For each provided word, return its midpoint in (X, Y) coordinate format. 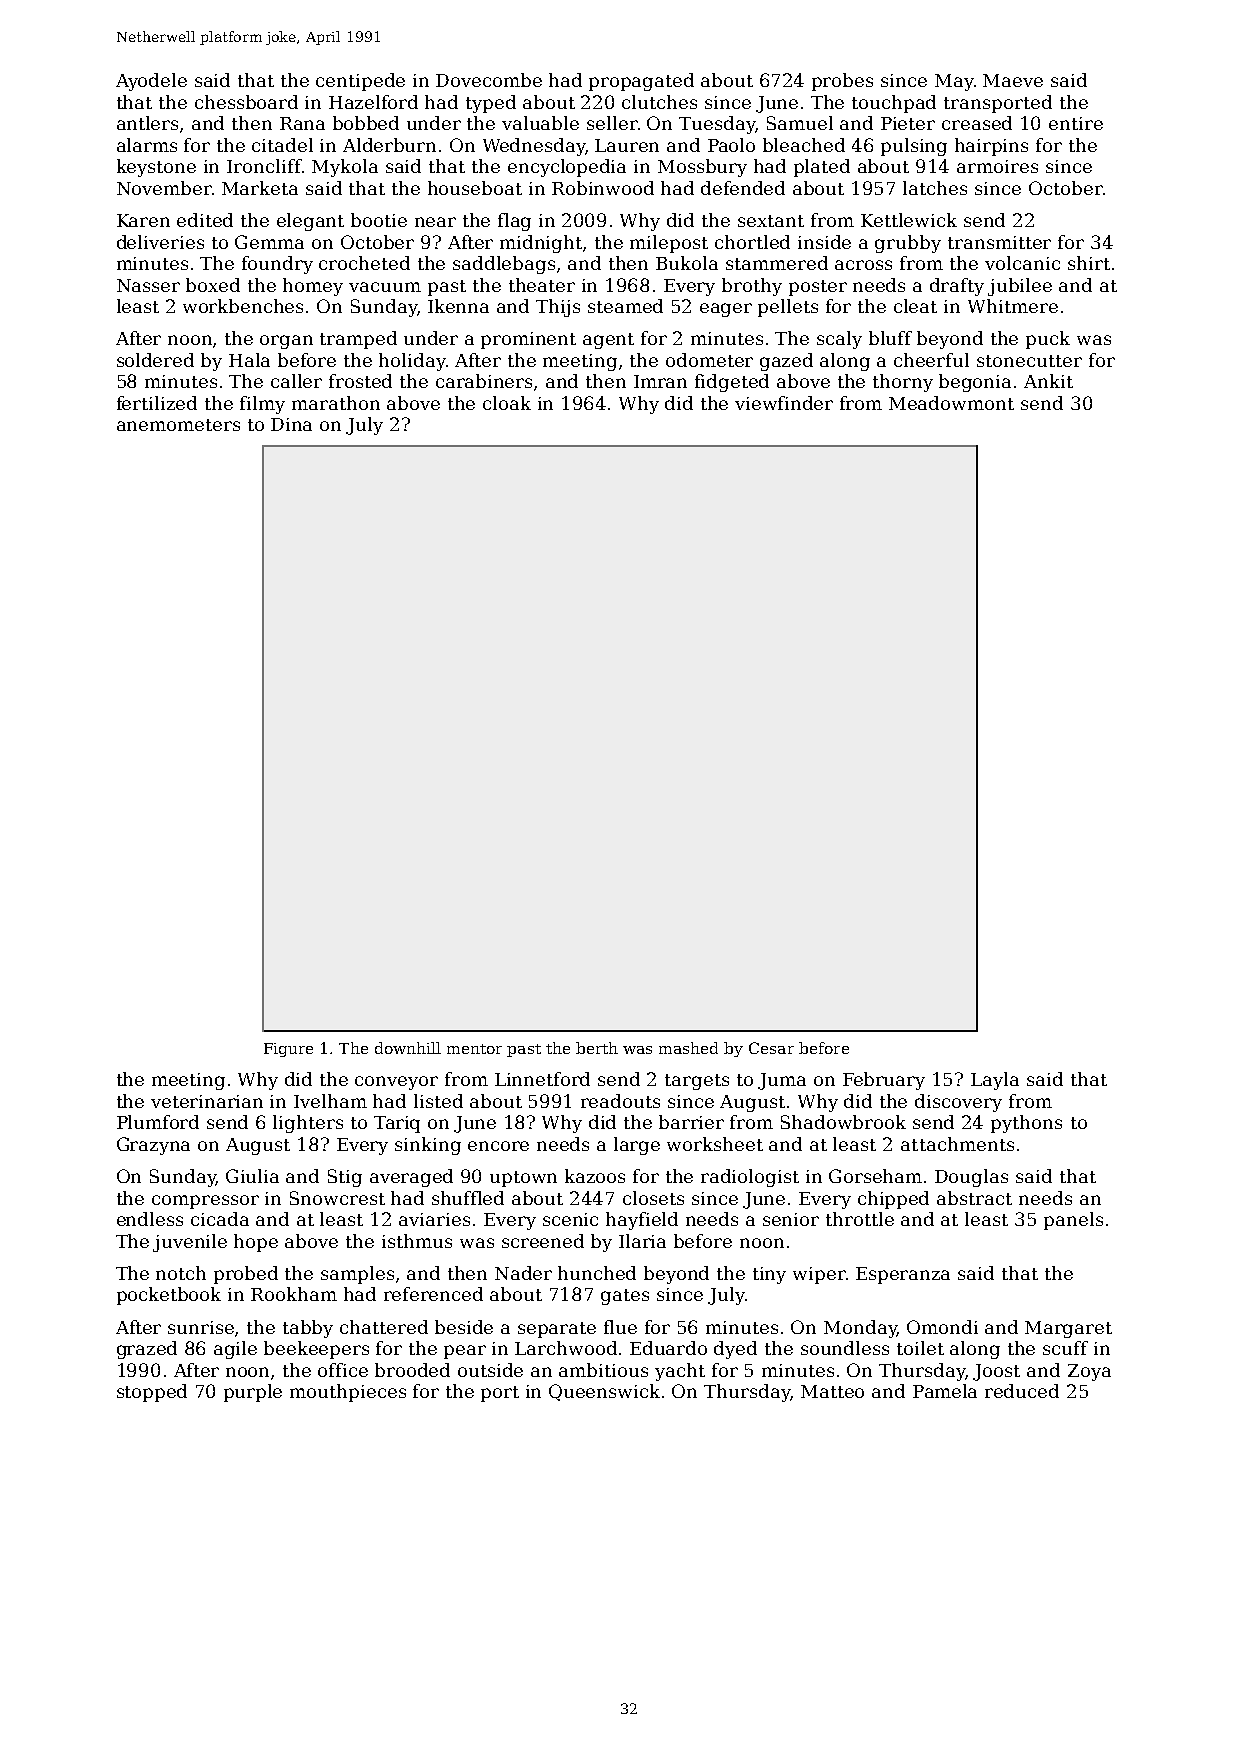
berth (597, 1048)
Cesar (771, 1048)
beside (464, 1327)
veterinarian (207, 1101)
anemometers (178, 425)
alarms (147, 145)
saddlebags (504, 265)
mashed (688, 1048)
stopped (152, 1393)
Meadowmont (951, 403)
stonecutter (1029, 361)
